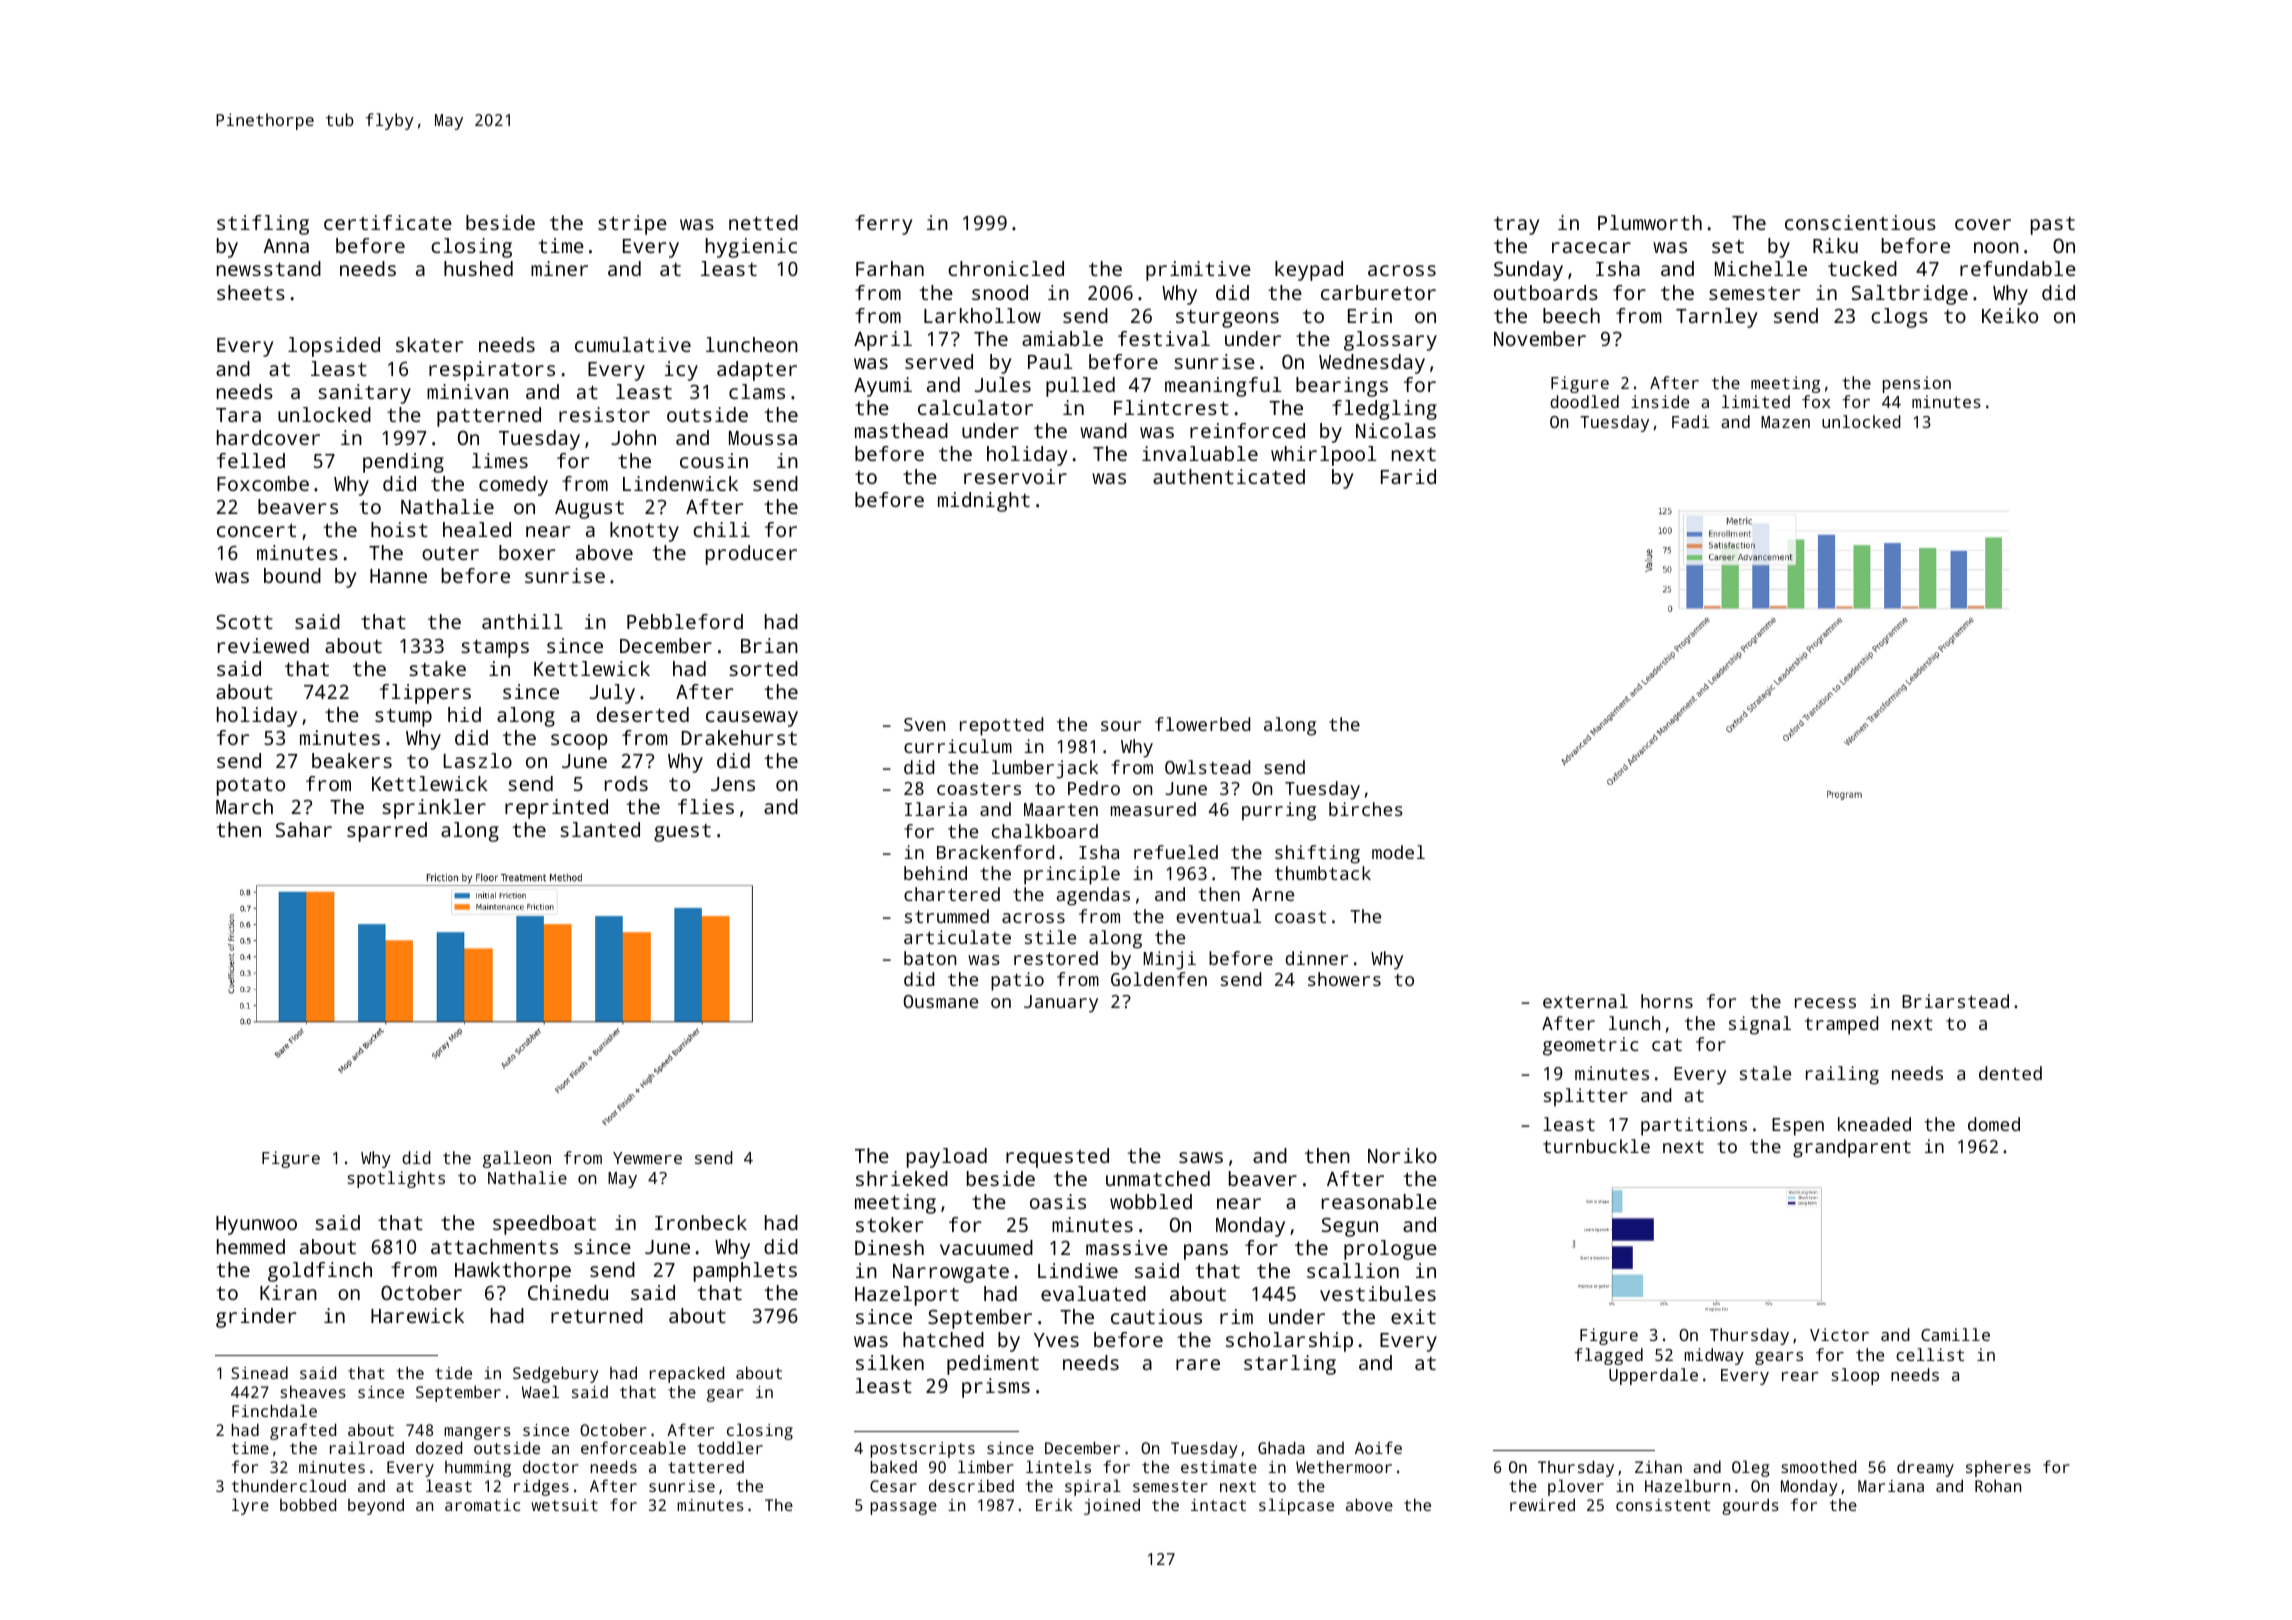 The width and height of the screenshot is (2292, 1620). Describe the element at coordinates (1370, 315) in the screenshot. I see `Erin` at that location.
